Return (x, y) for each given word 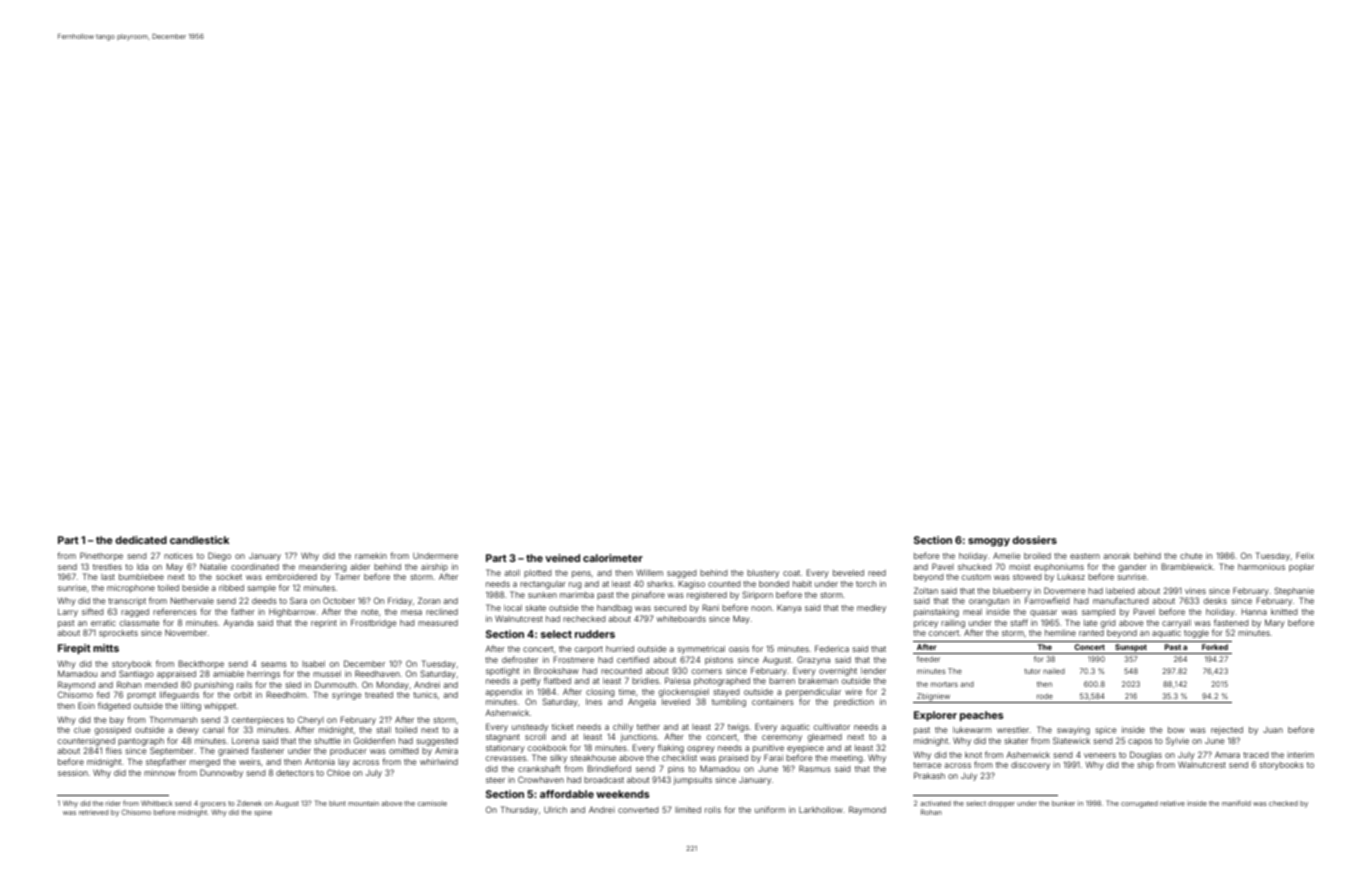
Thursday (519, 810)
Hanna (1254, 612)
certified (633, 659)
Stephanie (1294, 591)
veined (562, 558)
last (108, 577)
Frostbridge (374, 623)
